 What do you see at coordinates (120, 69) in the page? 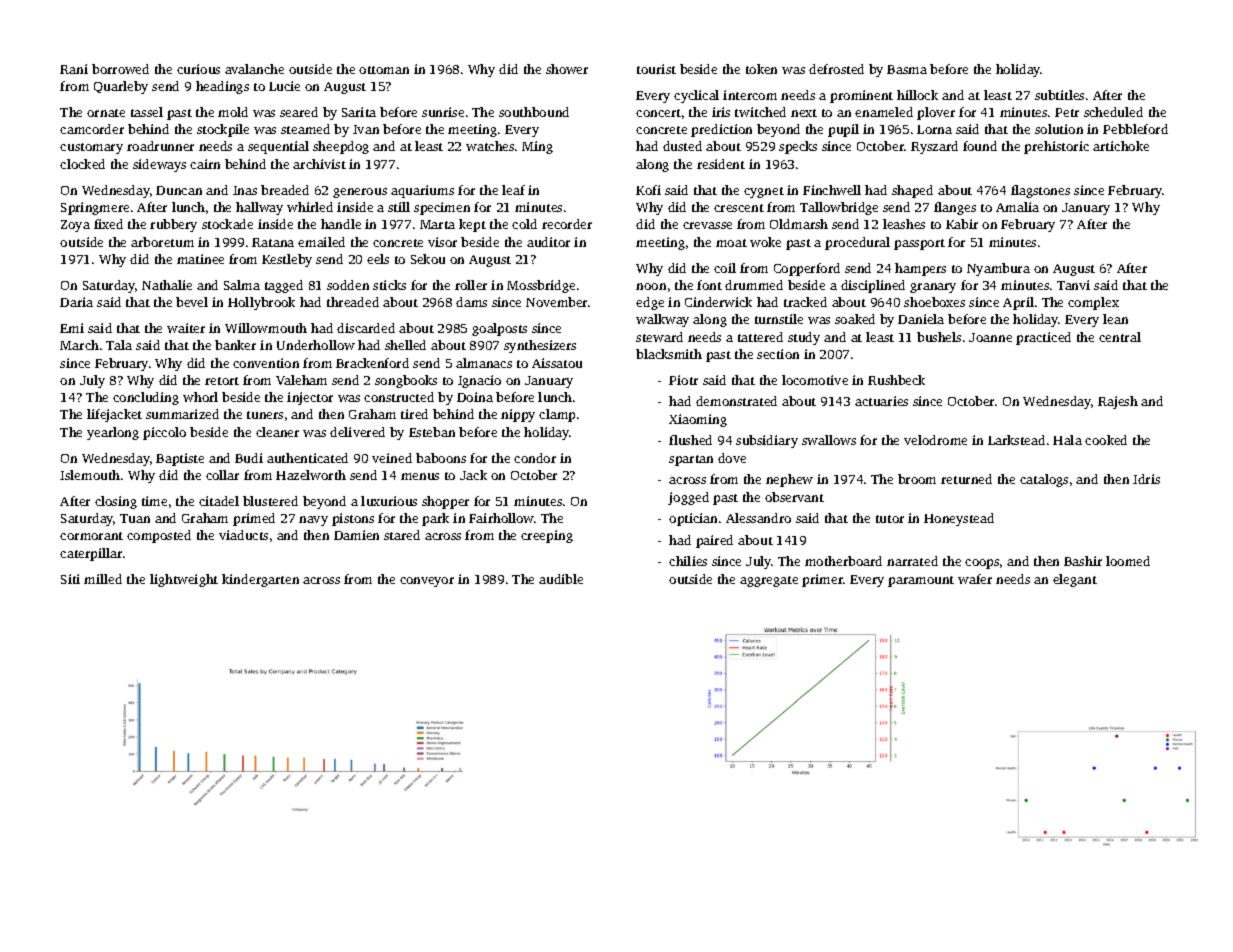
I see `borrowed` at bounding box center [120, 69].
